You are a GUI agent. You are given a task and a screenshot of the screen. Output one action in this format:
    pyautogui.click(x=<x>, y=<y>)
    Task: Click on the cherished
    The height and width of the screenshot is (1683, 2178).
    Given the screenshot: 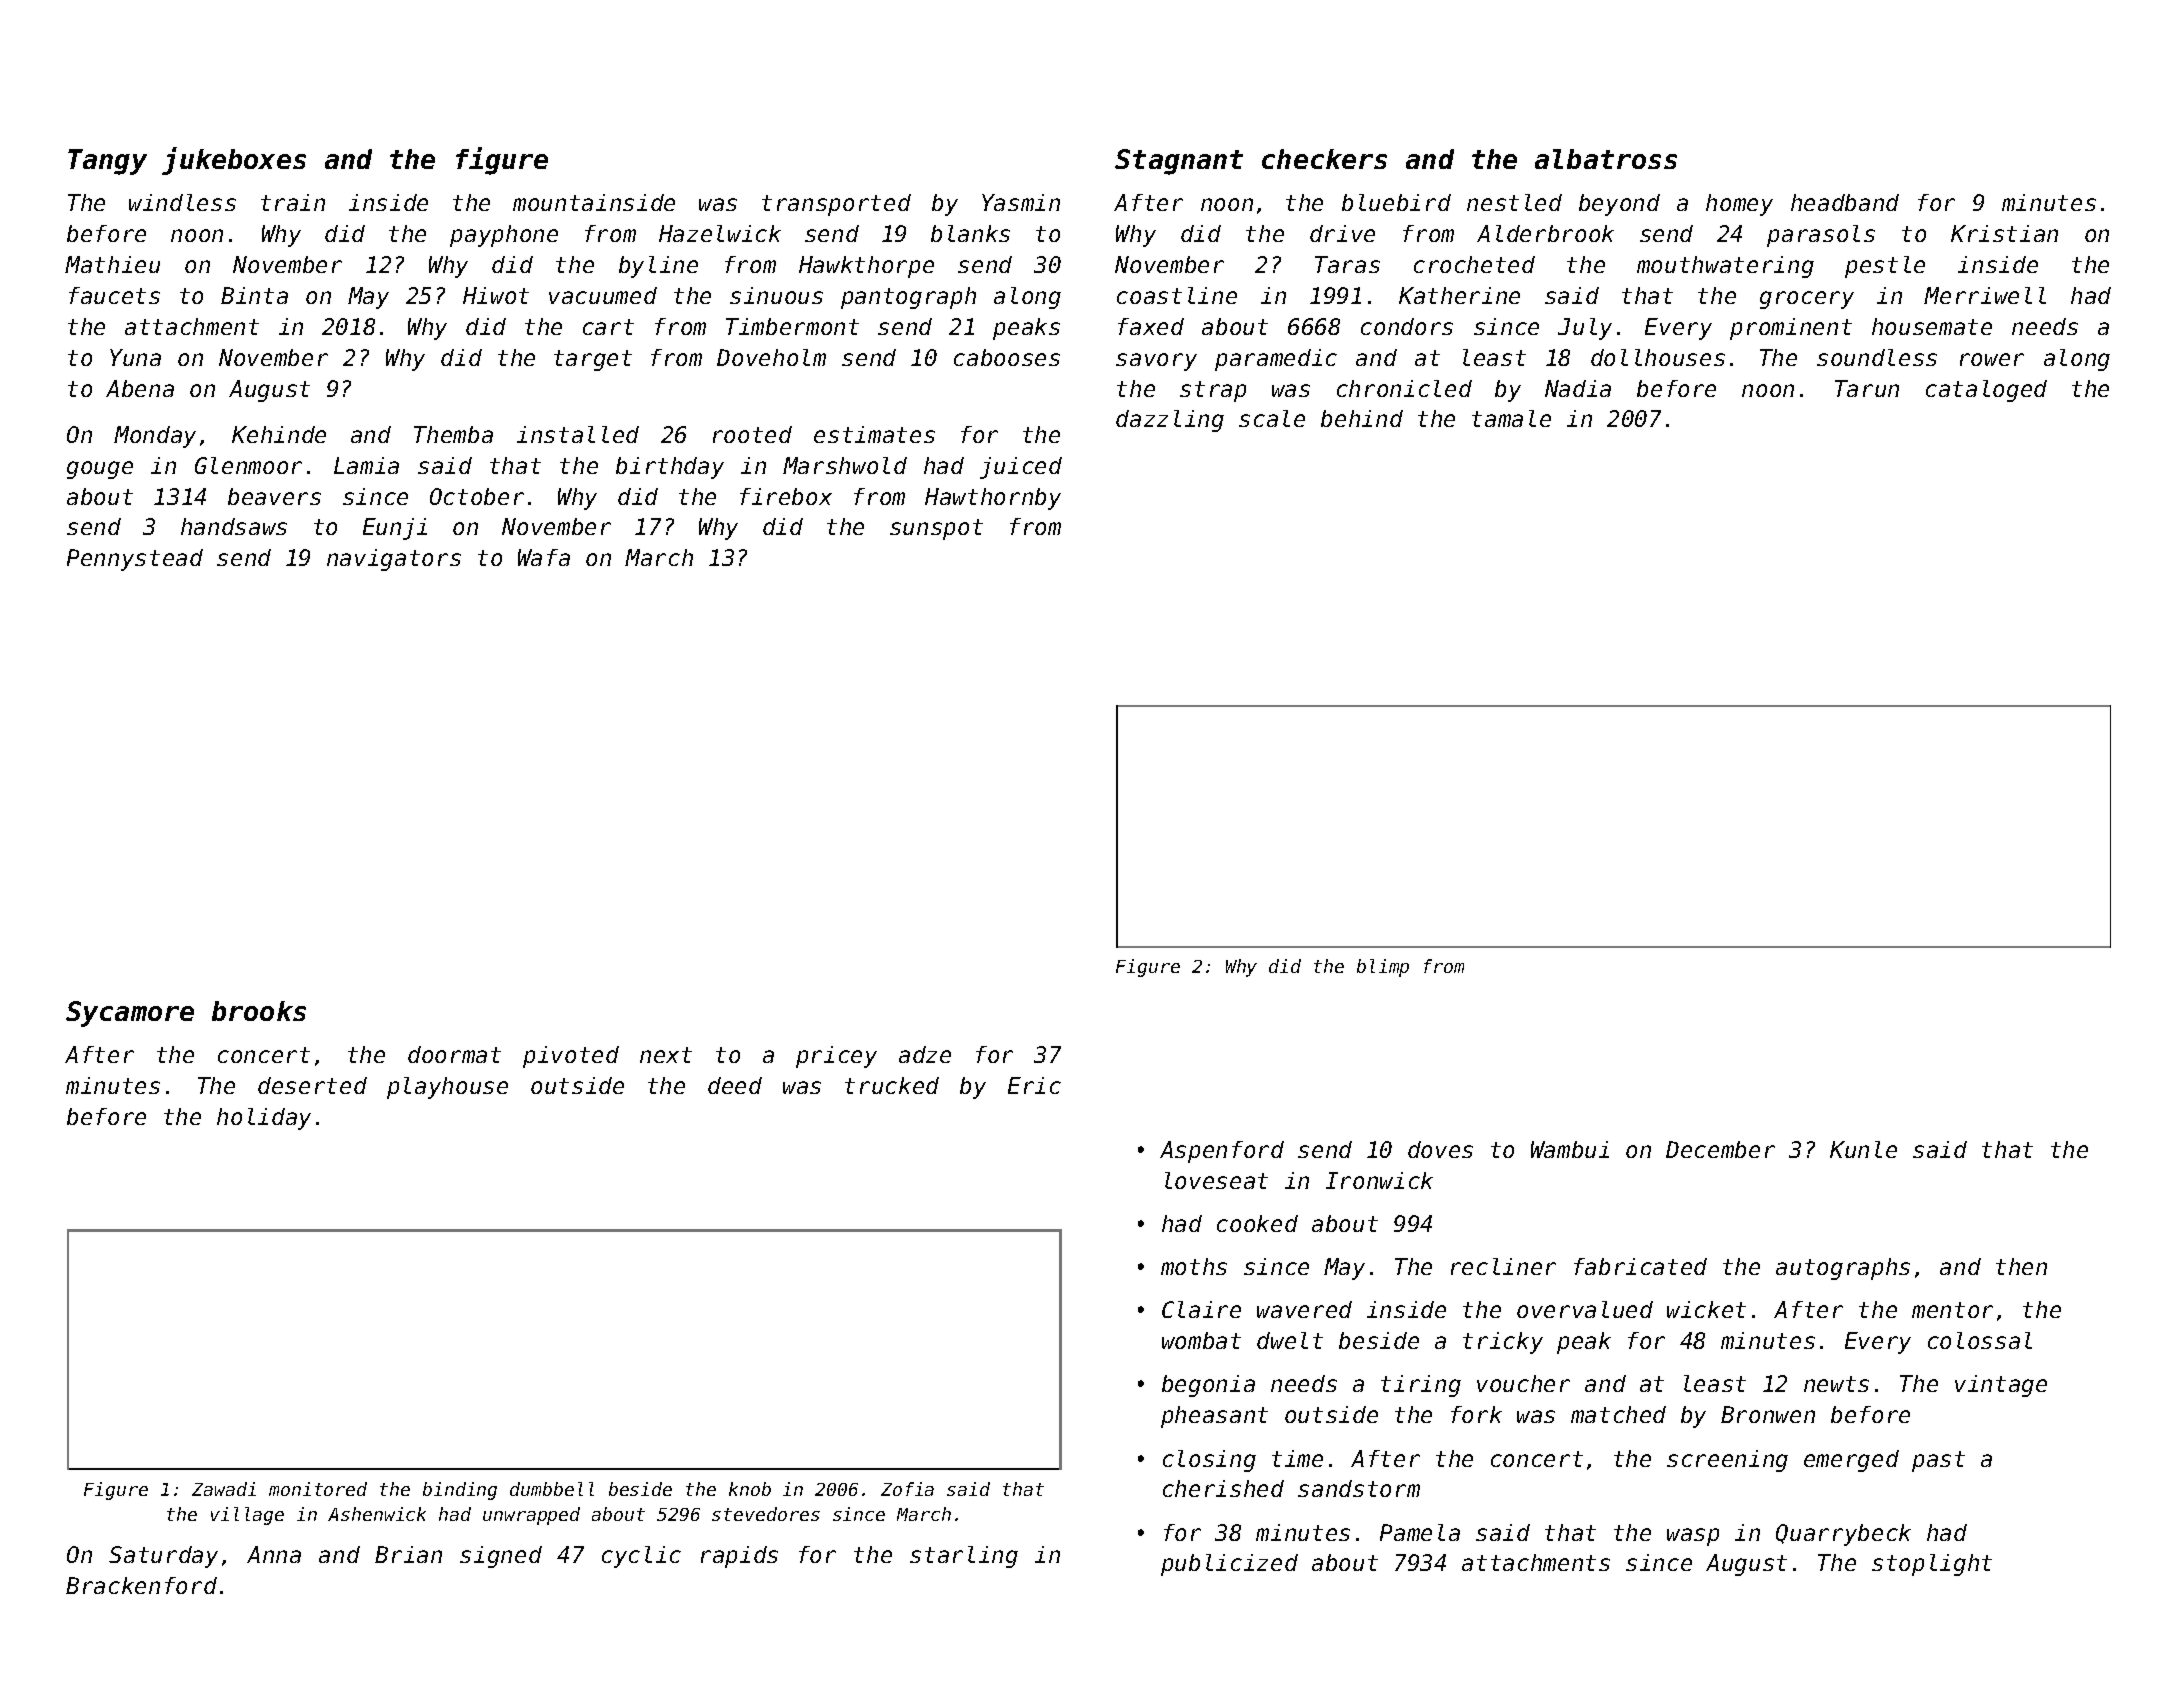 What is the action you would take?
    pyautogui.click(x=1223, y=1488)
